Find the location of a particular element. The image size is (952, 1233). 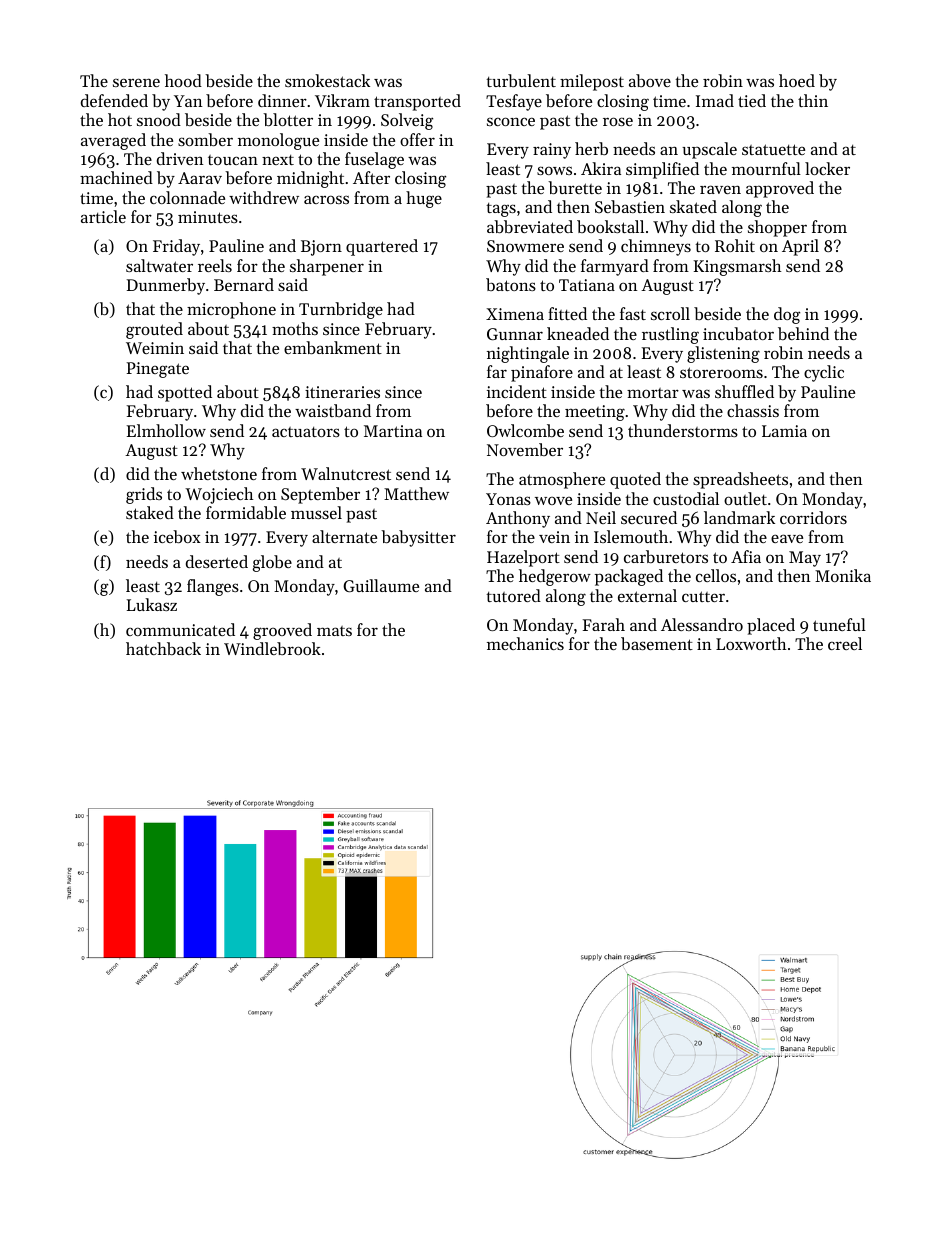

Monika is located at coordinates (843, 575).
